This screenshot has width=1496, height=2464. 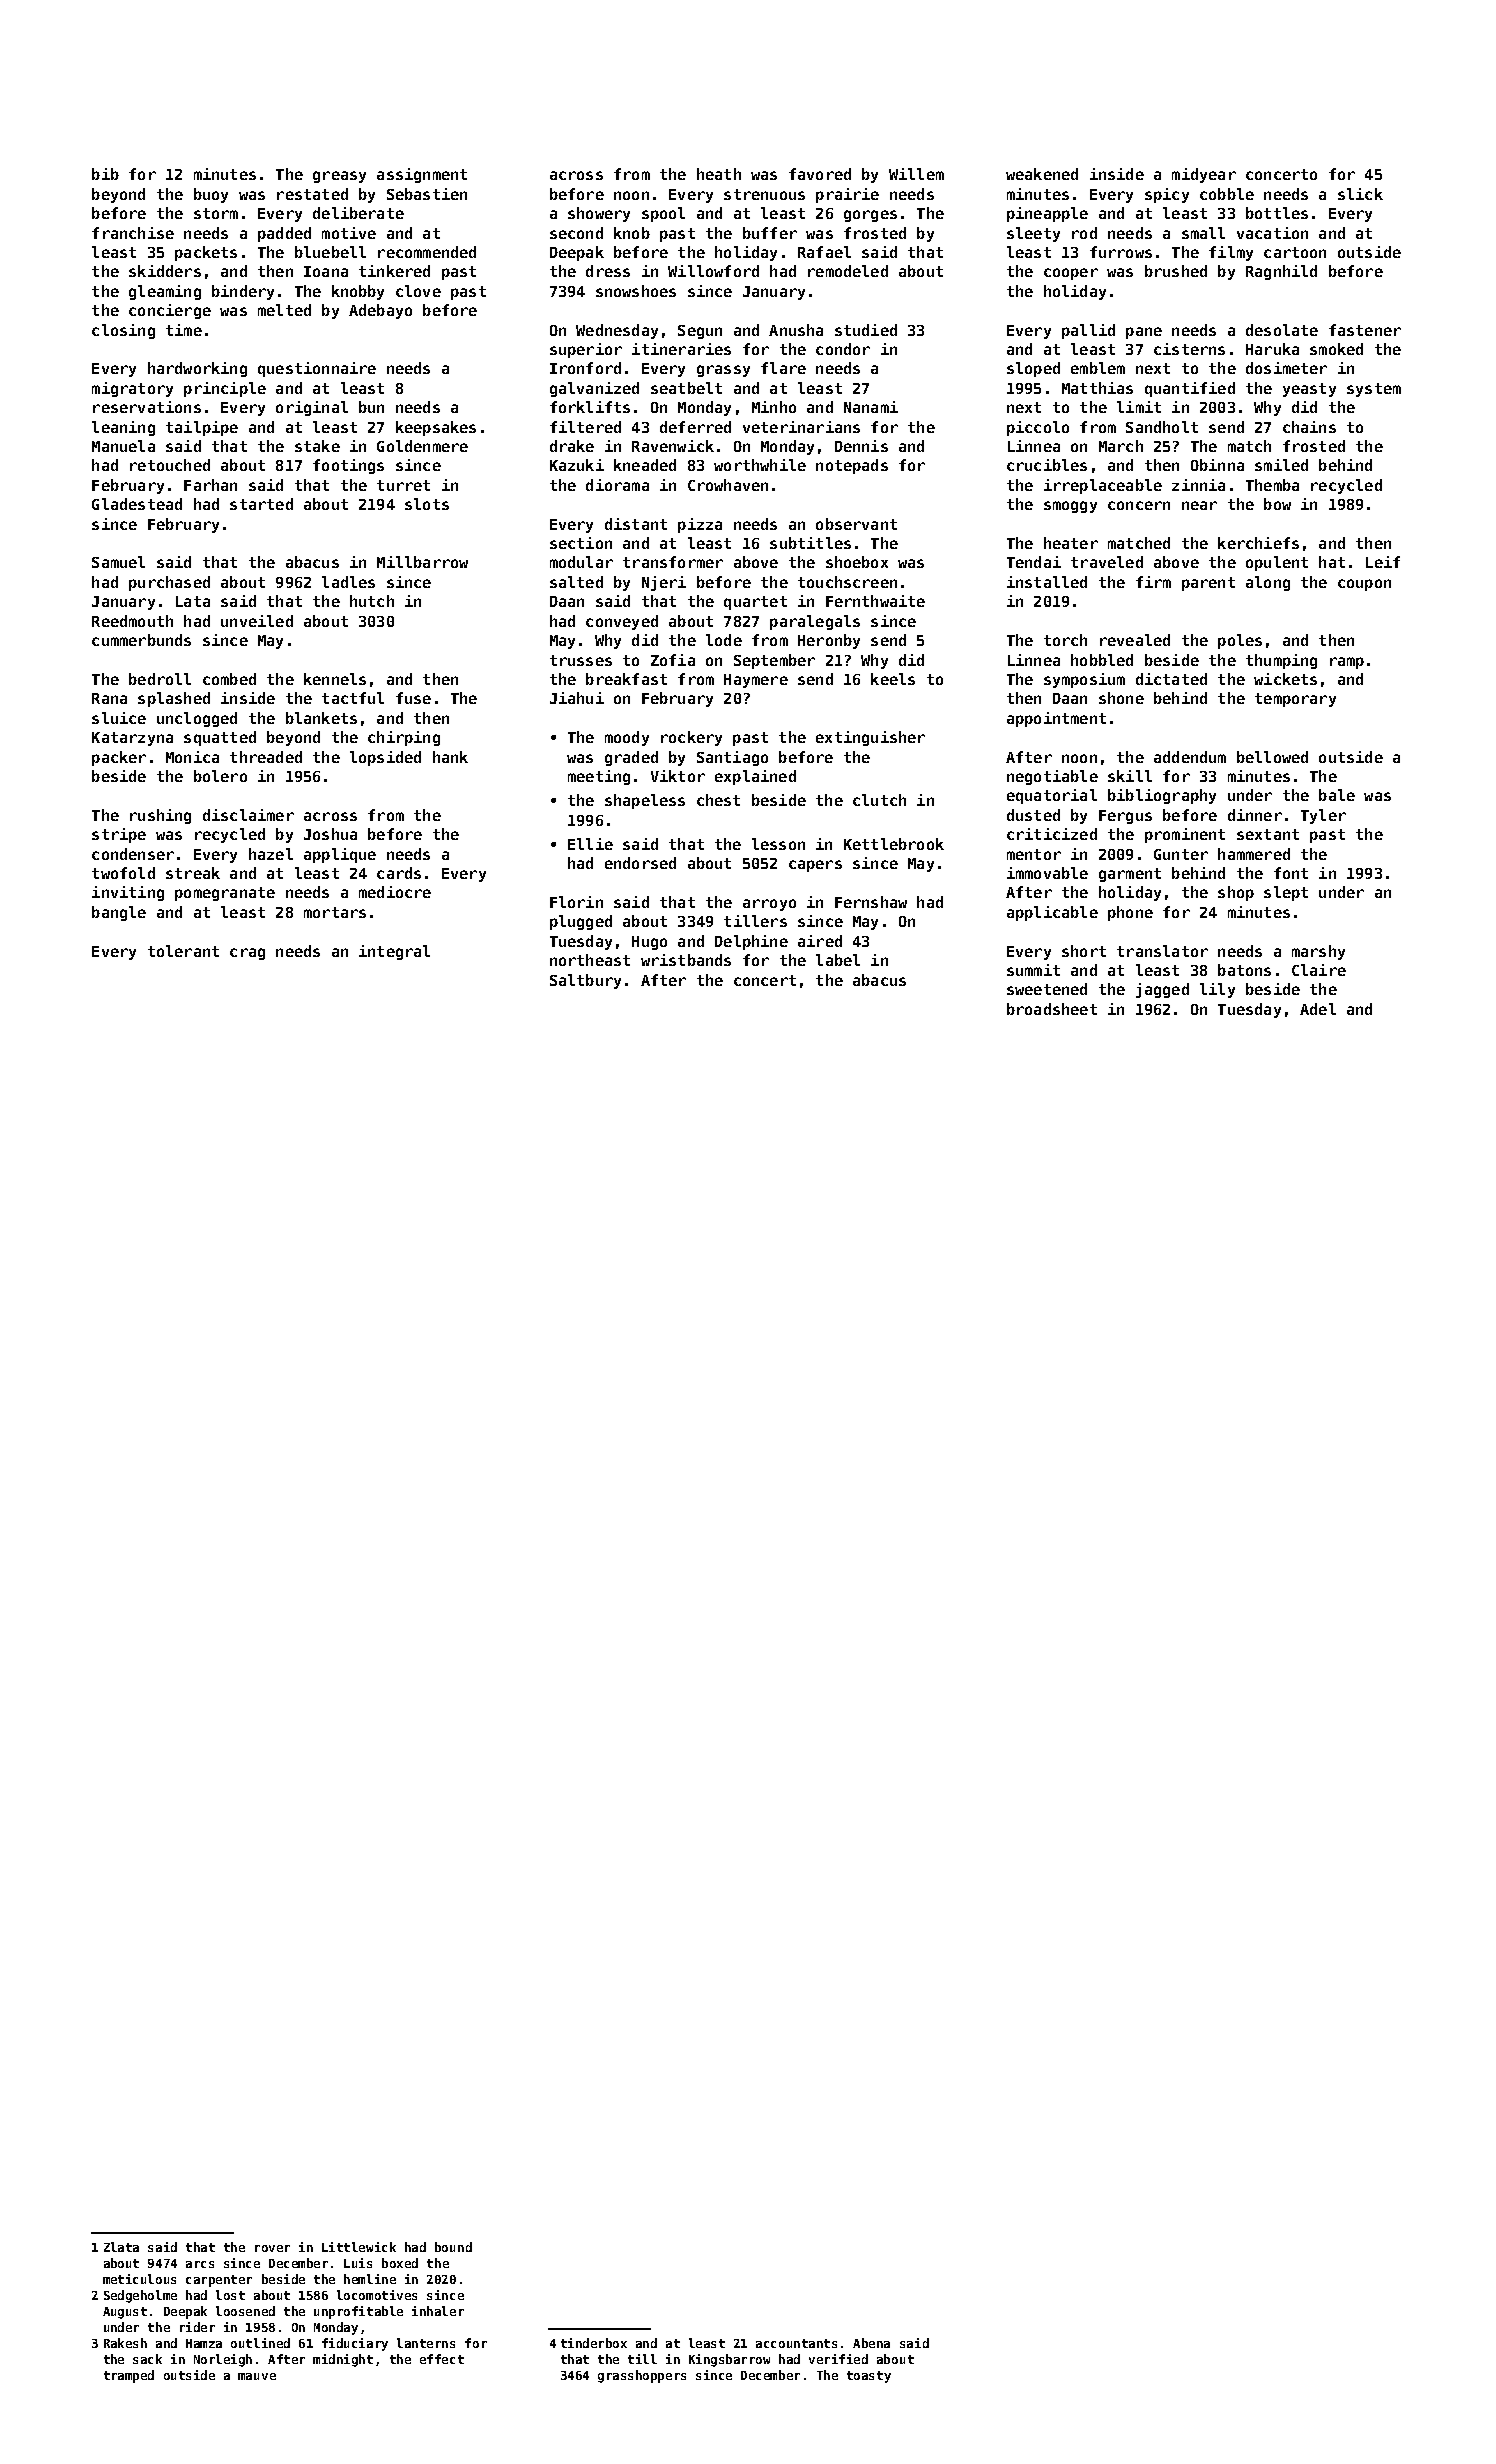 What do you see at coordinates (200, 2264) in the screenshot?
I see `arcs` at bounding box center [200, 2264].
